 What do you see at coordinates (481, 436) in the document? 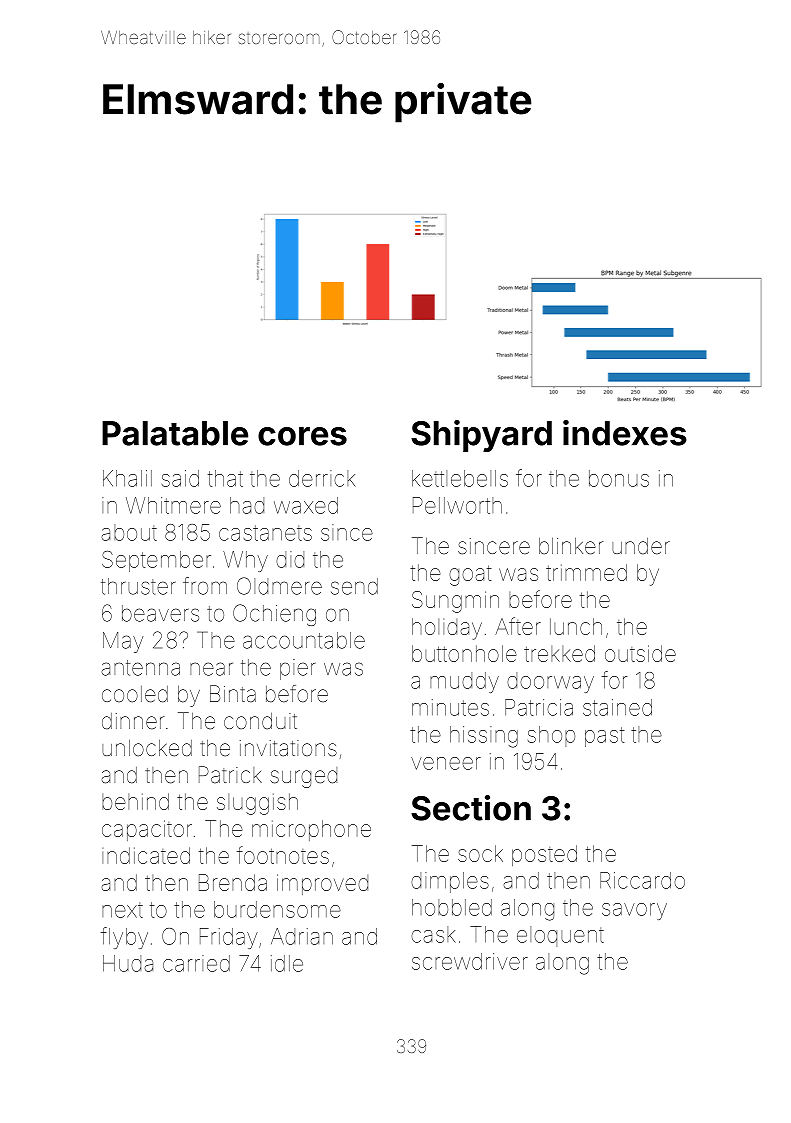
I see `Shipyard` at bounding box center [481, 436].
